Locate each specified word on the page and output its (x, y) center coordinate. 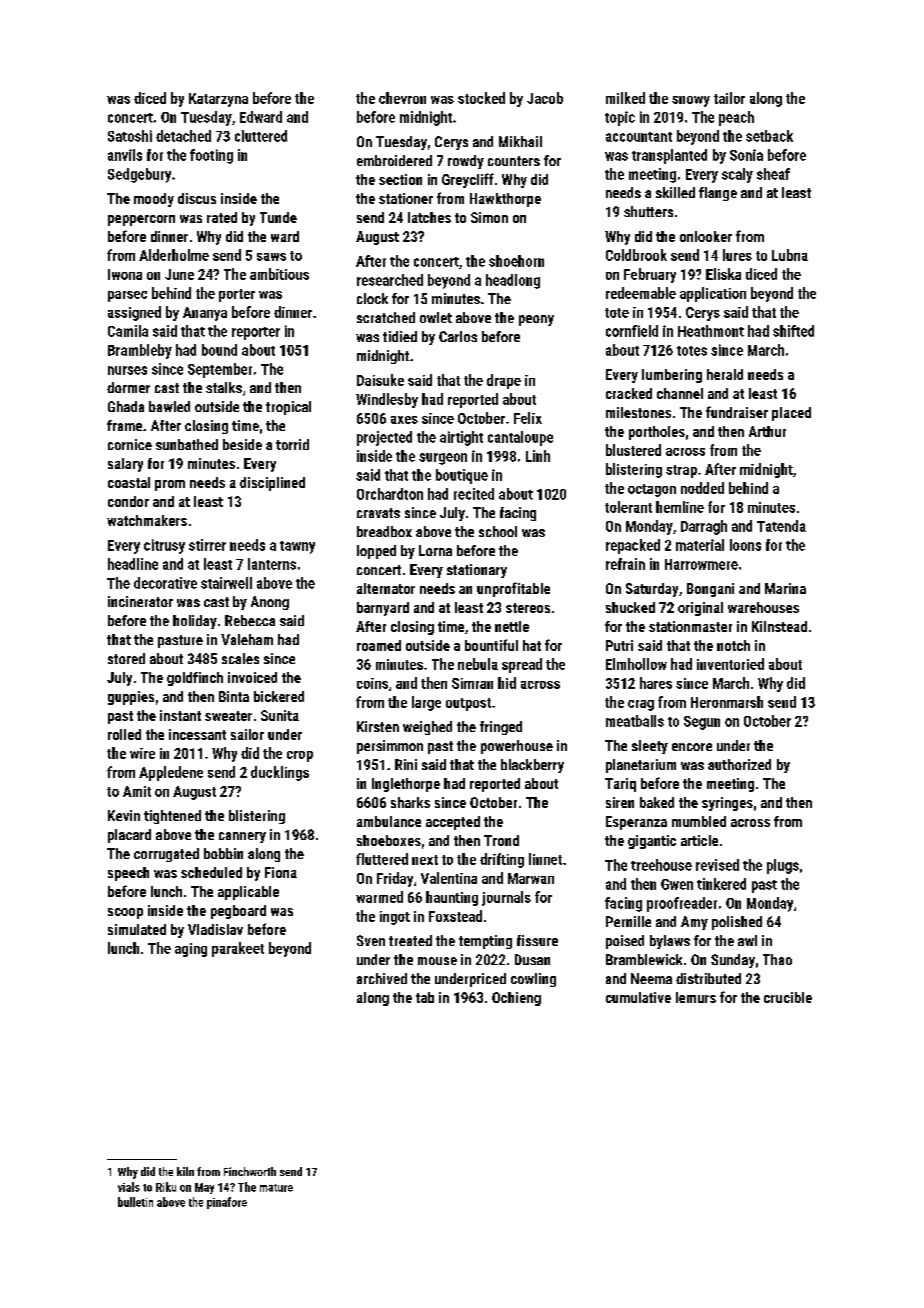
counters (514, 161)
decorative (165, 583)
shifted (793, 331)
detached (183, 136)
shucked (630, 607)
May (204, 1188)
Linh (538, 456)
